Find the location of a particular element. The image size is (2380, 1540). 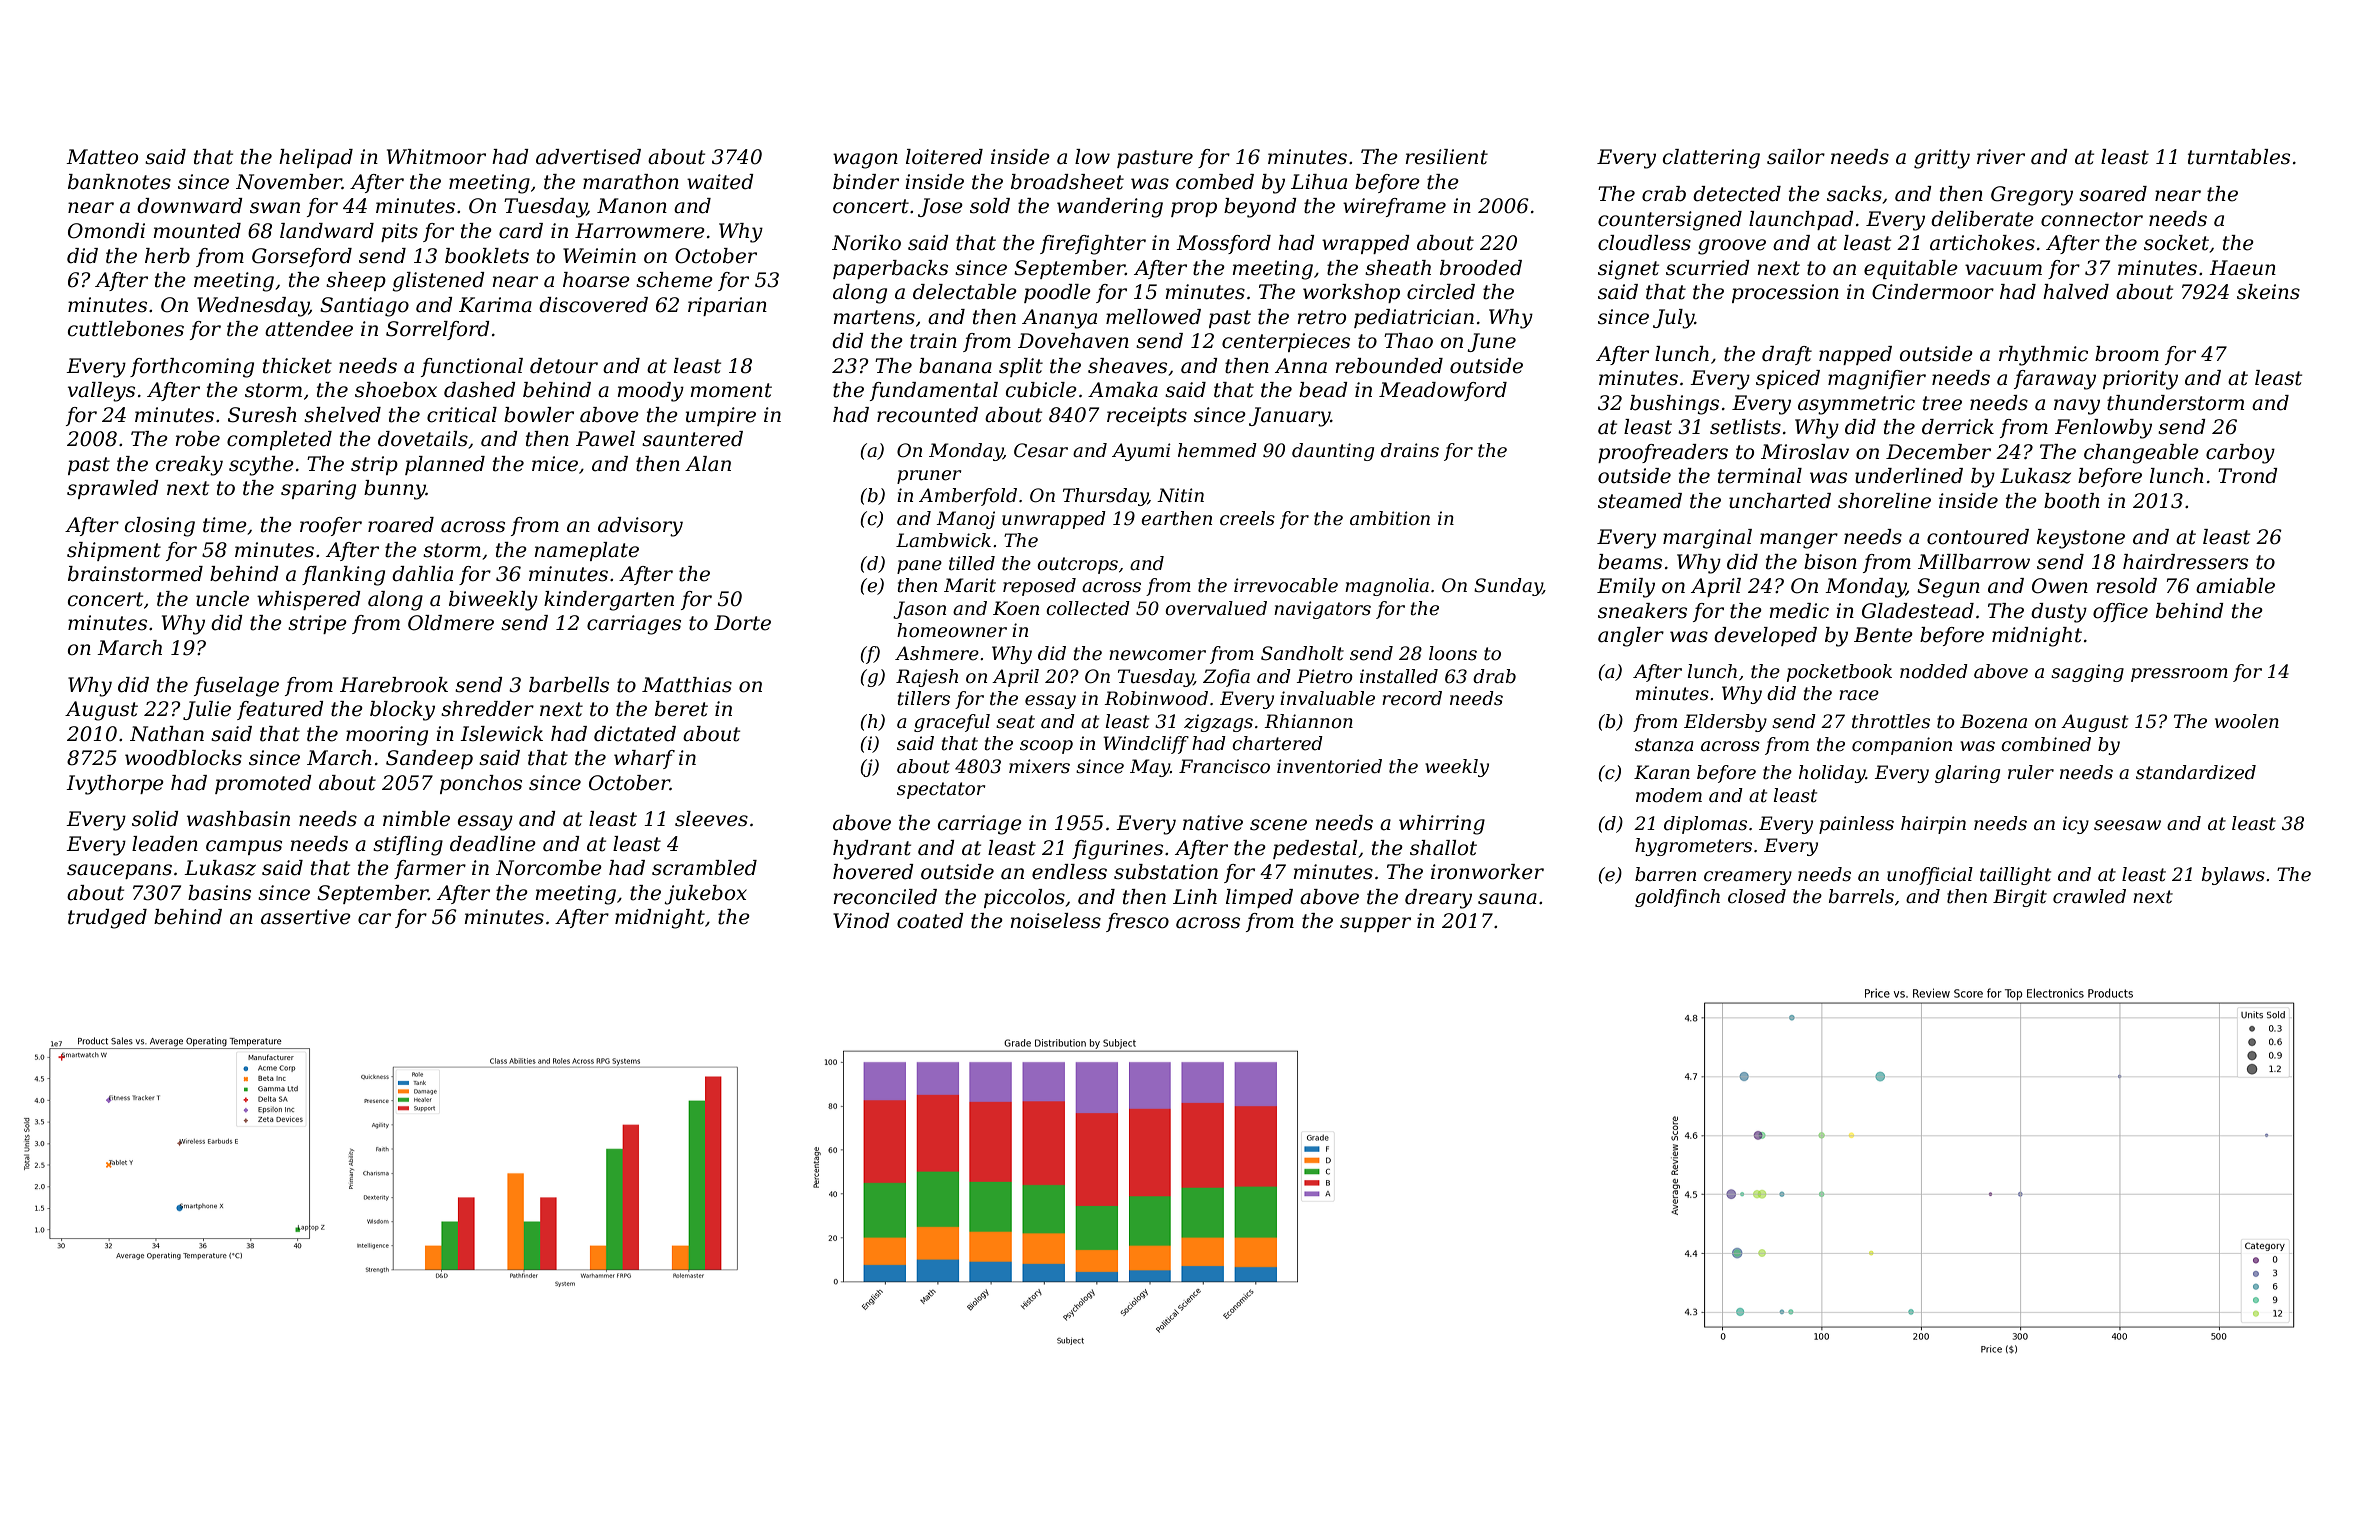

outcrops is located at coordinates (1077, 565).
